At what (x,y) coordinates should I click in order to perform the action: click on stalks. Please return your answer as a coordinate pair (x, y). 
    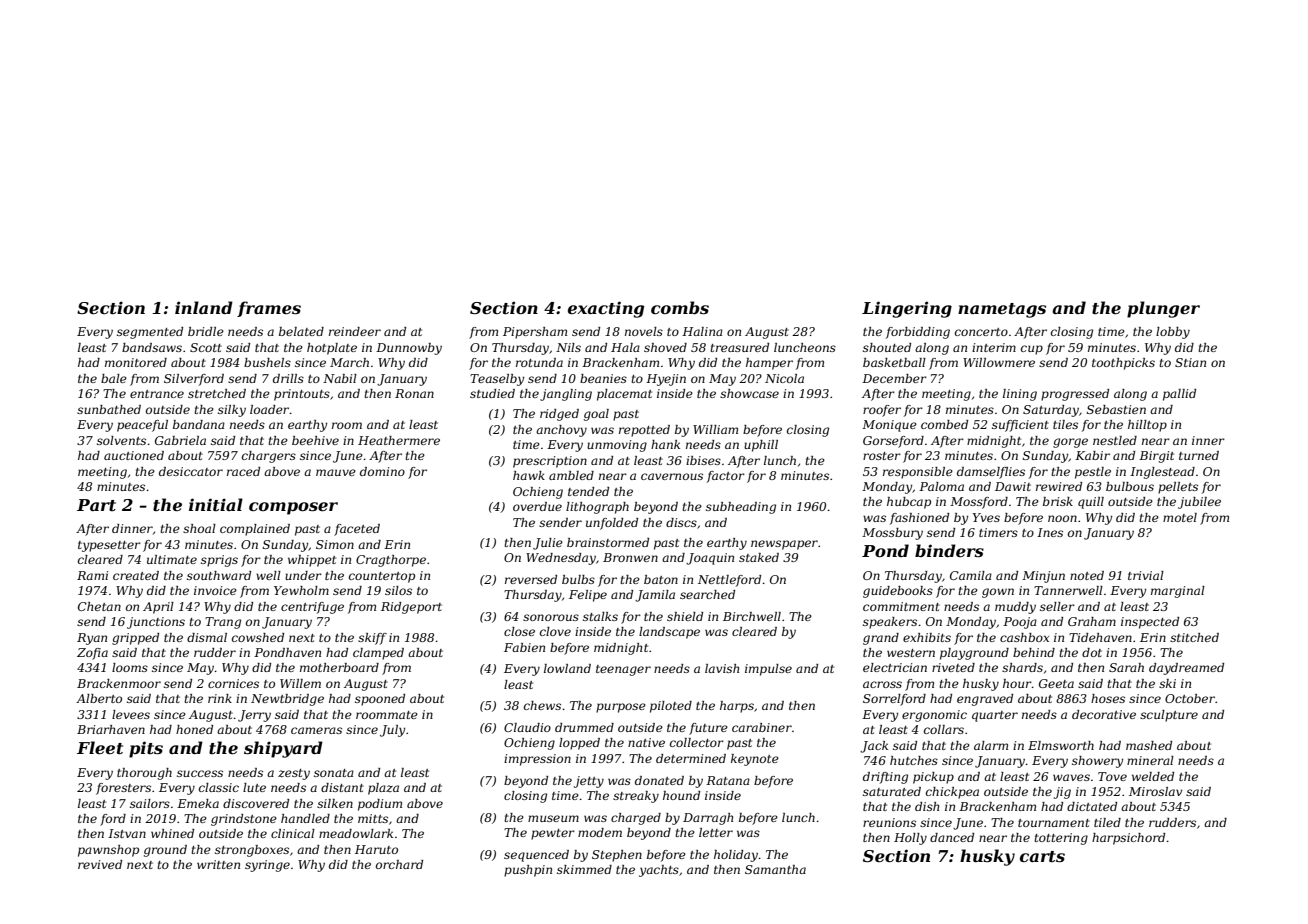
    Looking at the image, I should click on (600, 616).
